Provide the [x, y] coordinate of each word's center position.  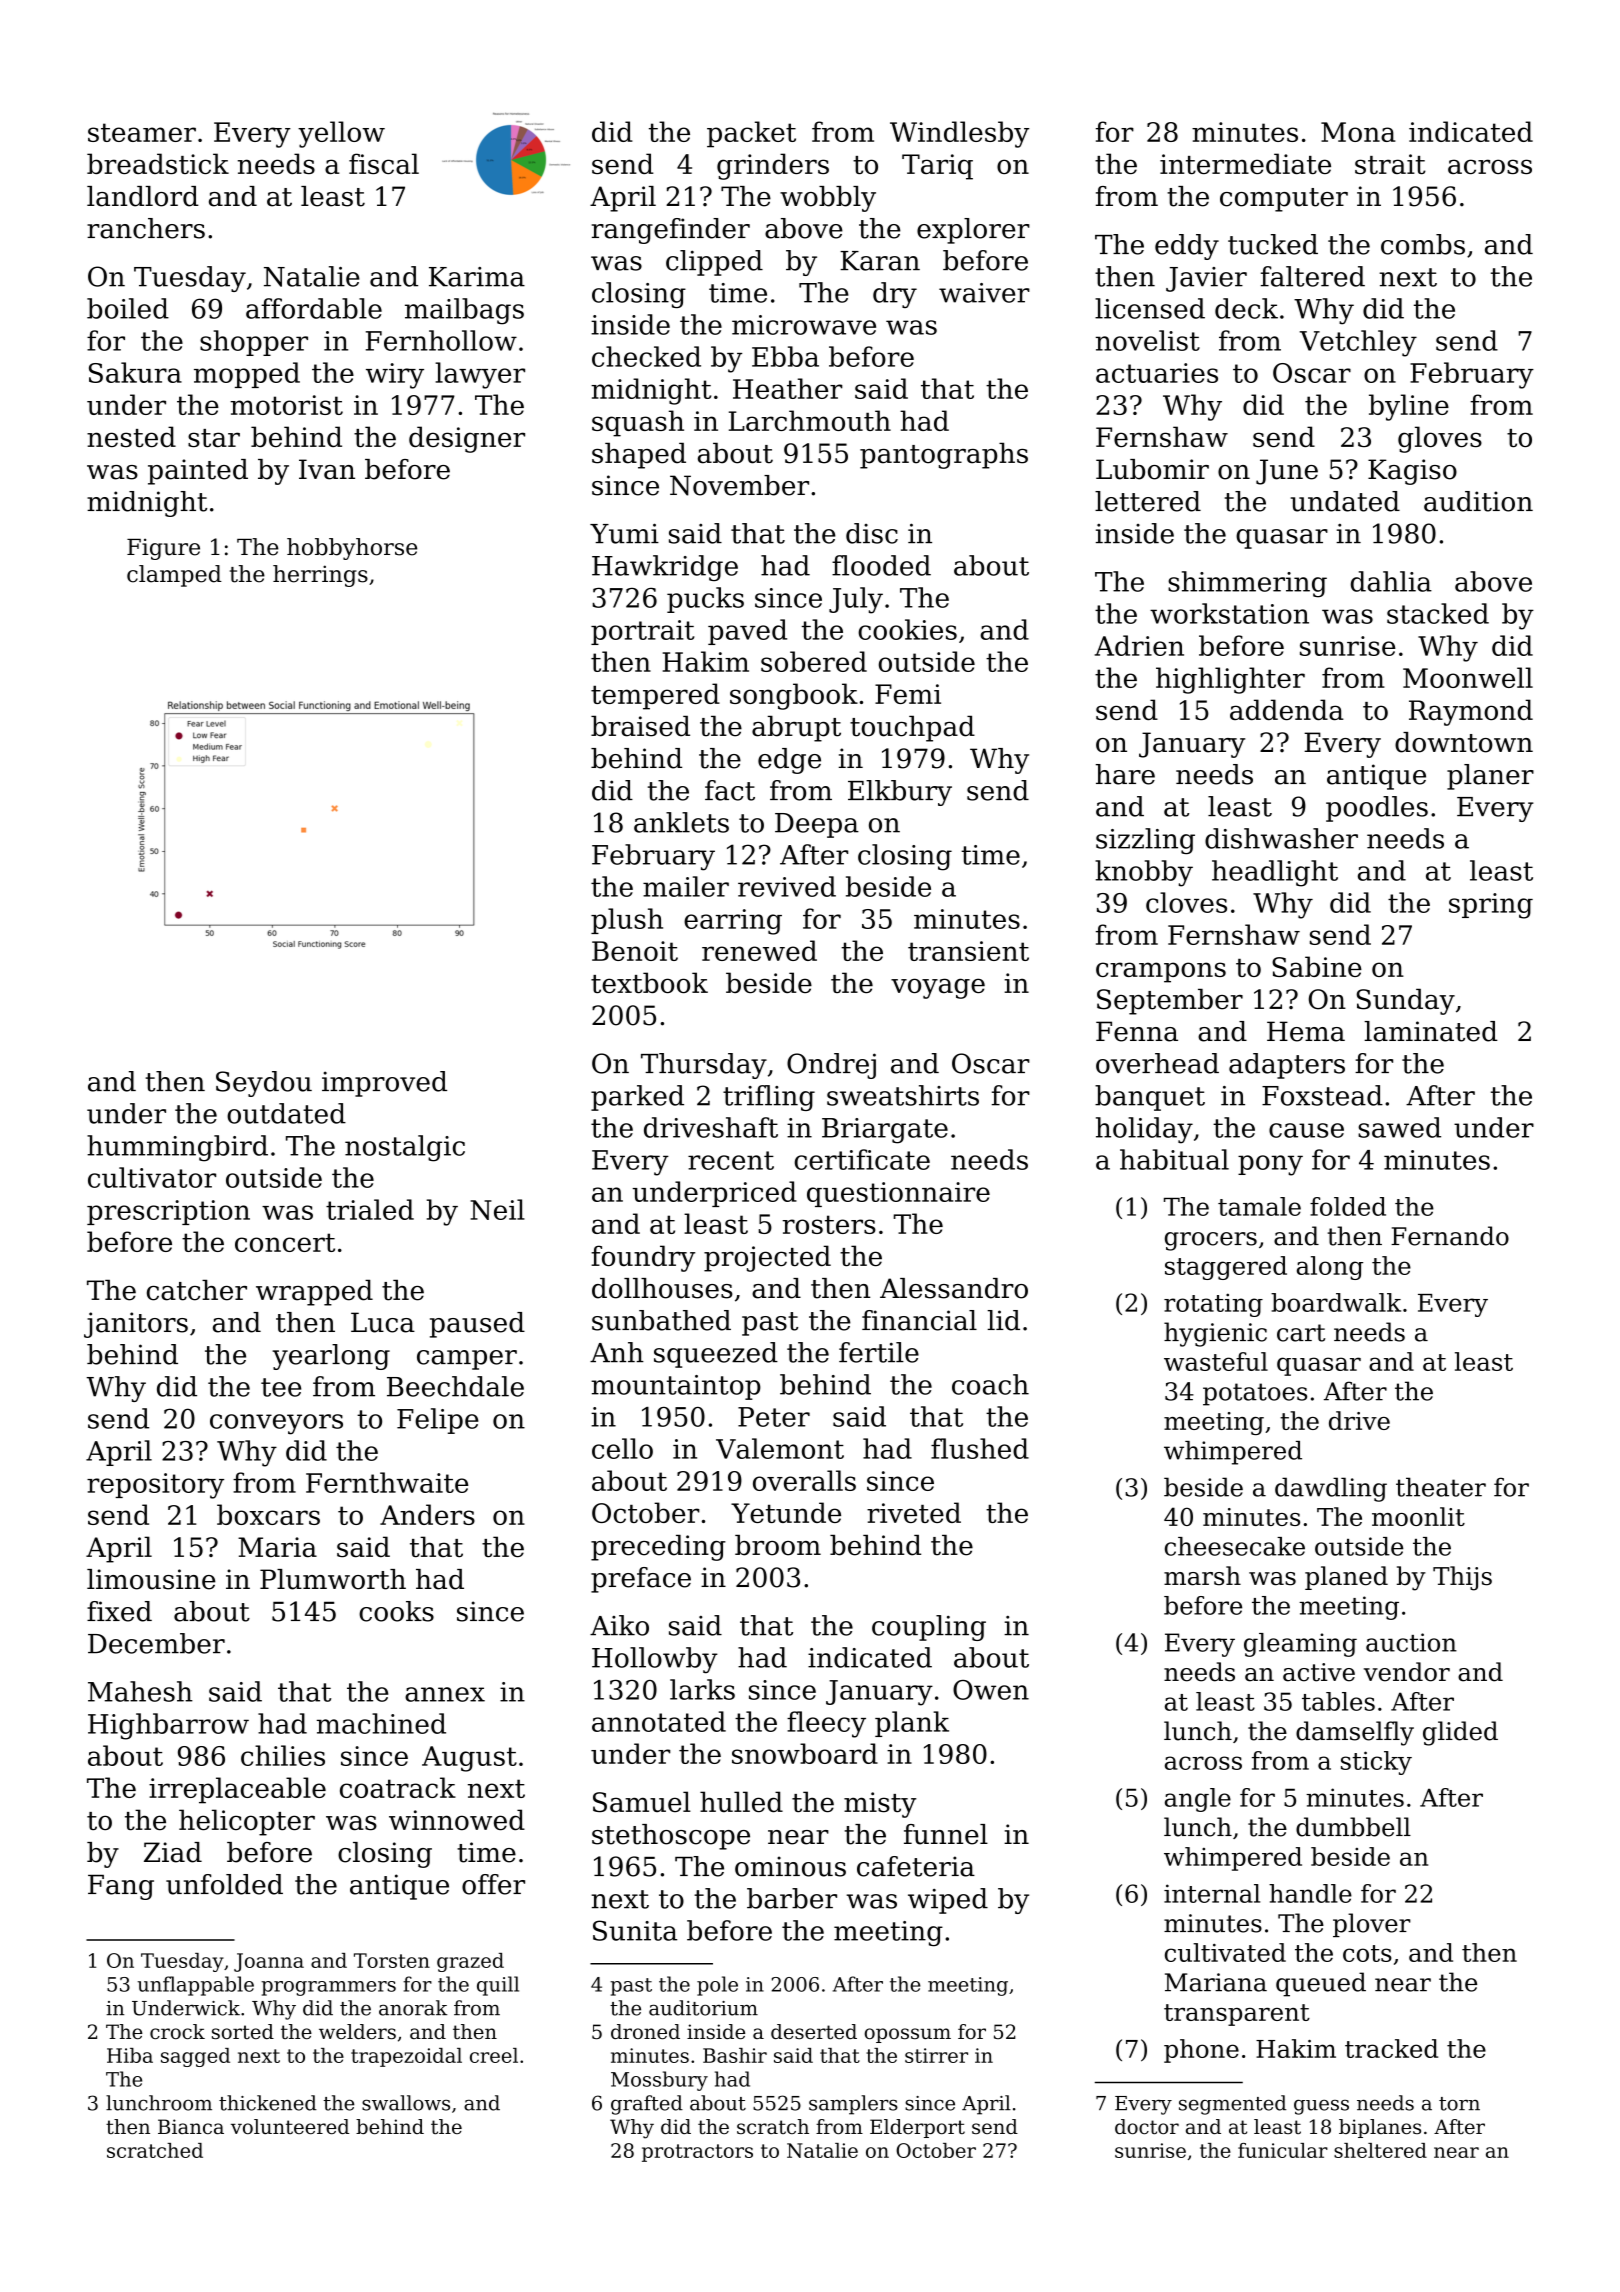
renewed [759, 950]
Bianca [191, 2126]
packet [751, 134]
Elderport [917, 2128]
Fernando [1450, 1236]
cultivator [152, 1177]
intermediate [1245, 163]
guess [1321, 2107]
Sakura [135, 372]
